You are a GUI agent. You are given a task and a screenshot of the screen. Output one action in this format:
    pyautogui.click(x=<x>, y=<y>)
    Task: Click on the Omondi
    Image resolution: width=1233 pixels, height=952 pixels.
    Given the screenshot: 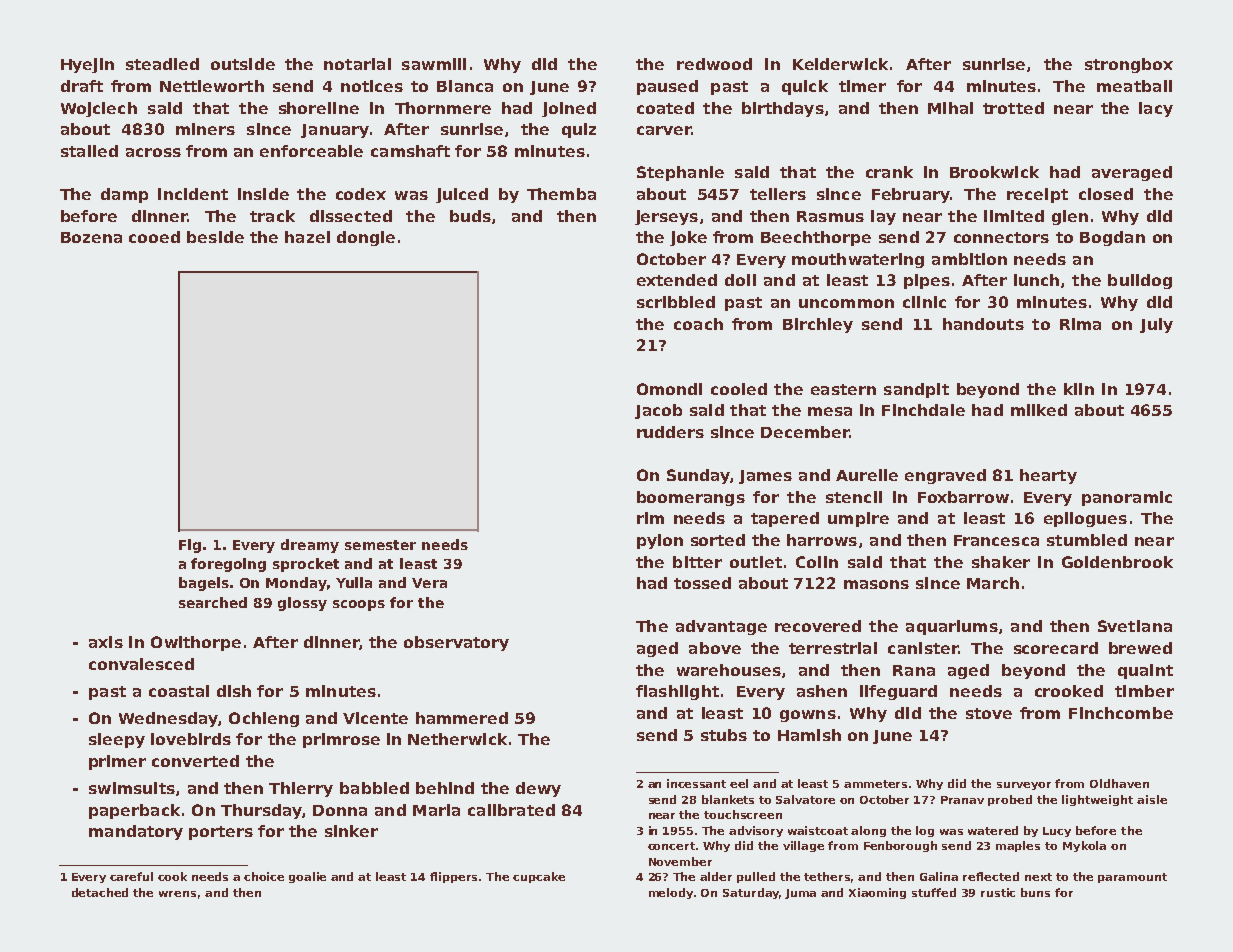 What is the action you would take?
    pyautogui.click(x=669, y=389)
